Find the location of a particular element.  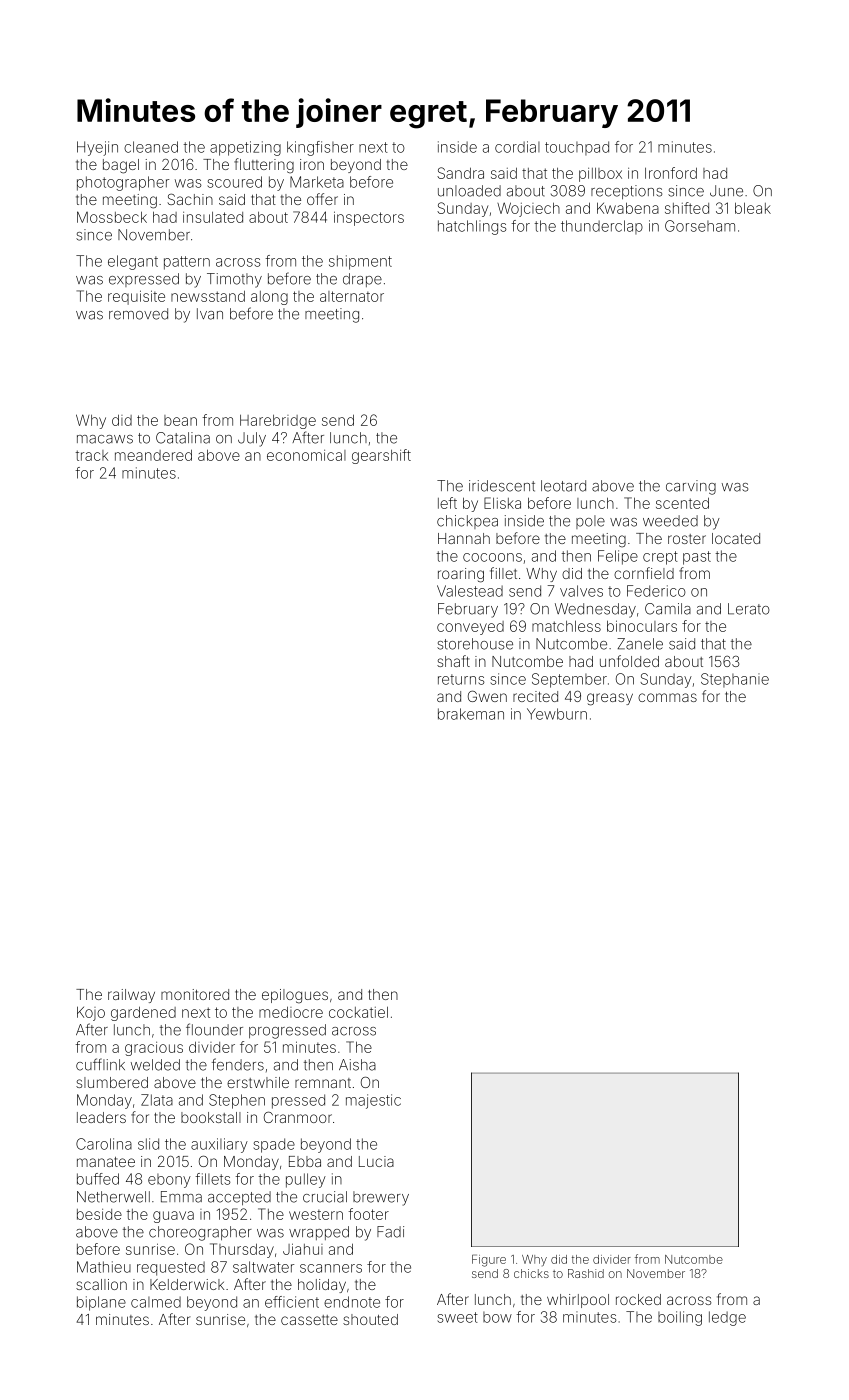

brakeman is located at coordinates (471, 714).
